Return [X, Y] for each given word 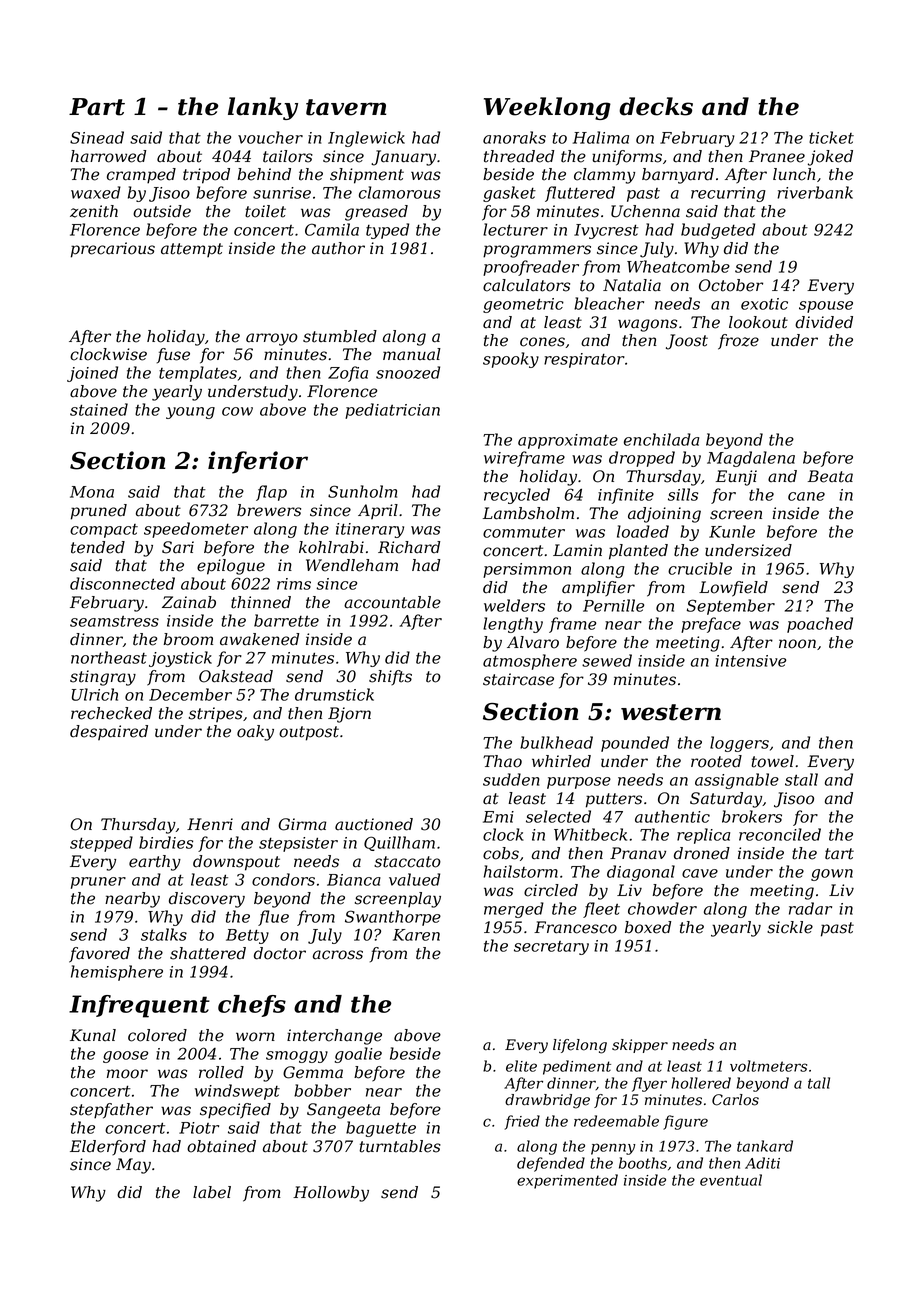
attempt [192, 250]
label [212, 1192]
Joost [687, 342]
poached [820, 625]
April [378, 512]
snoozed [408, 372]
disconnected [122, 583]
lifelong [580, 1046]
